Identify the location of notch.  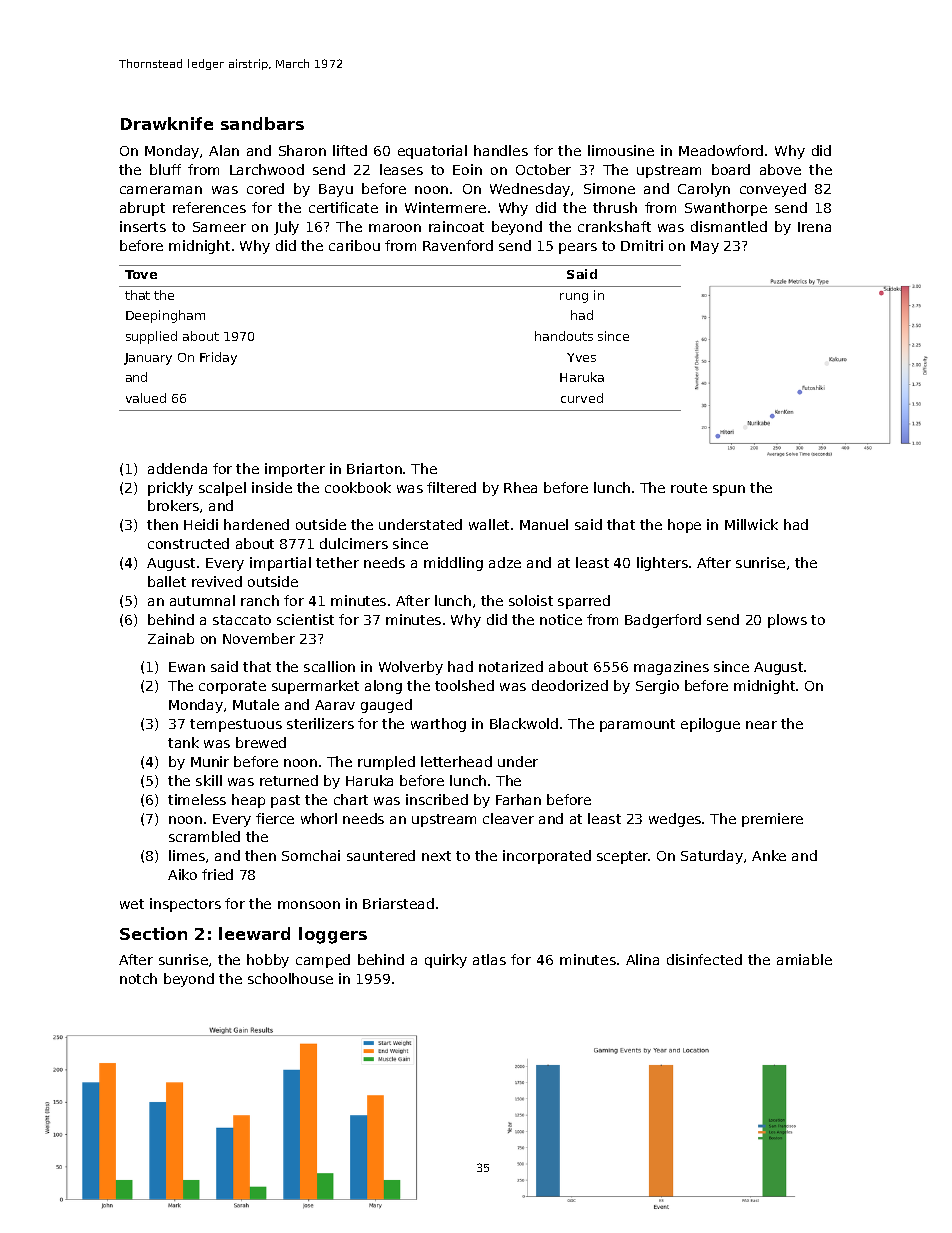
(138, 978).
